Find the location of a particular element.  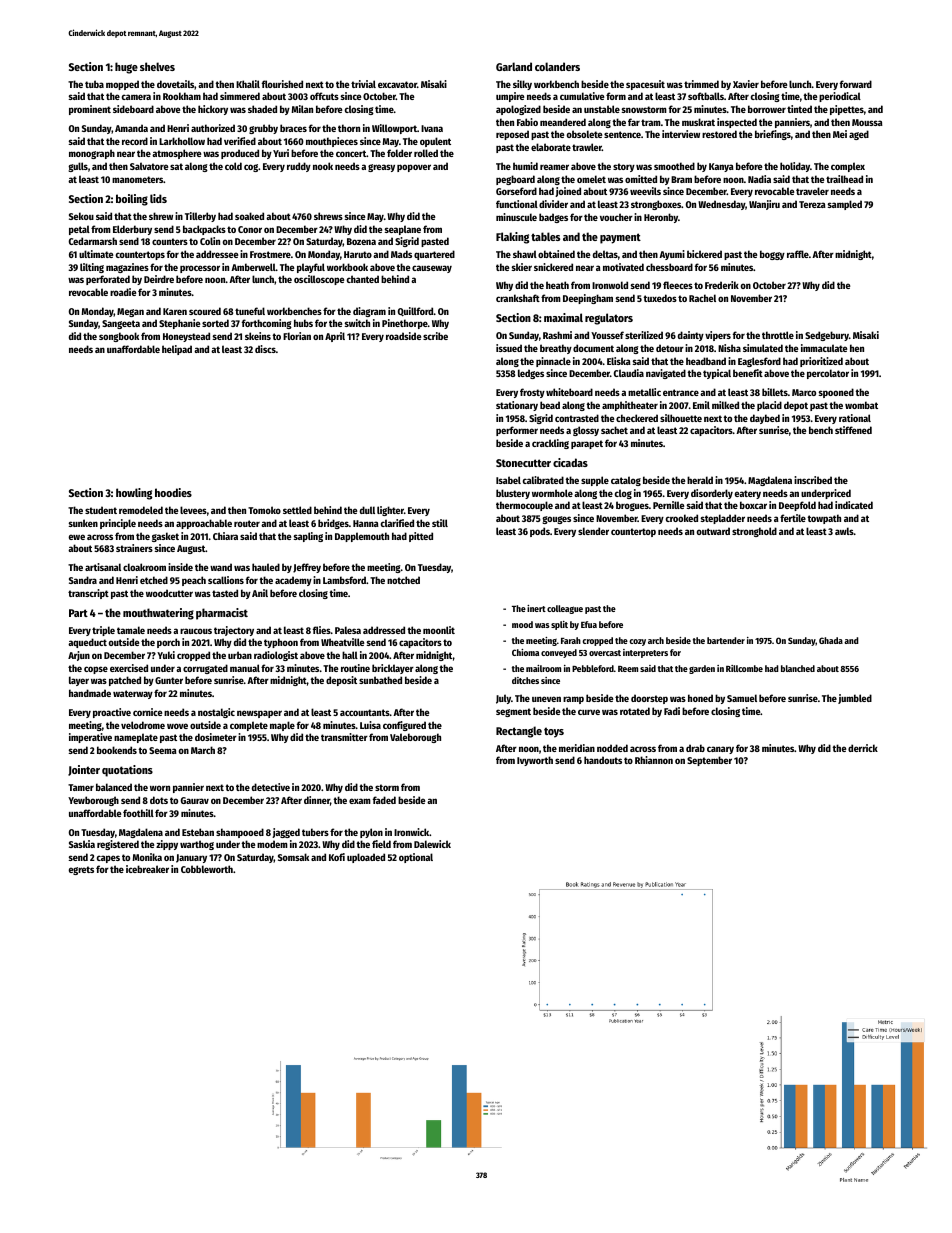

dinner is located at coordinates (317, 800).
